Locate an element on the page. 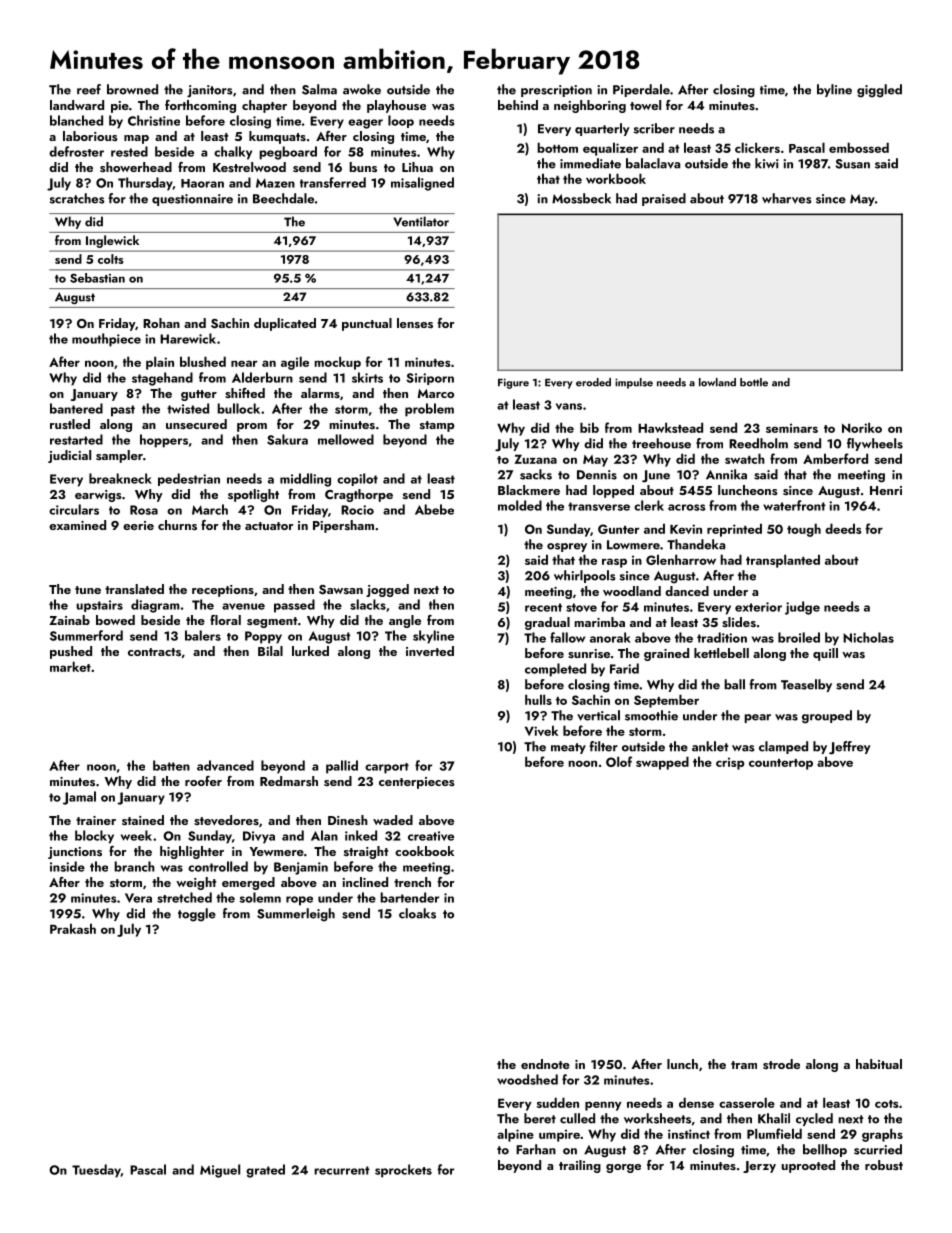  shifted is located at coordinates (245, 393).
